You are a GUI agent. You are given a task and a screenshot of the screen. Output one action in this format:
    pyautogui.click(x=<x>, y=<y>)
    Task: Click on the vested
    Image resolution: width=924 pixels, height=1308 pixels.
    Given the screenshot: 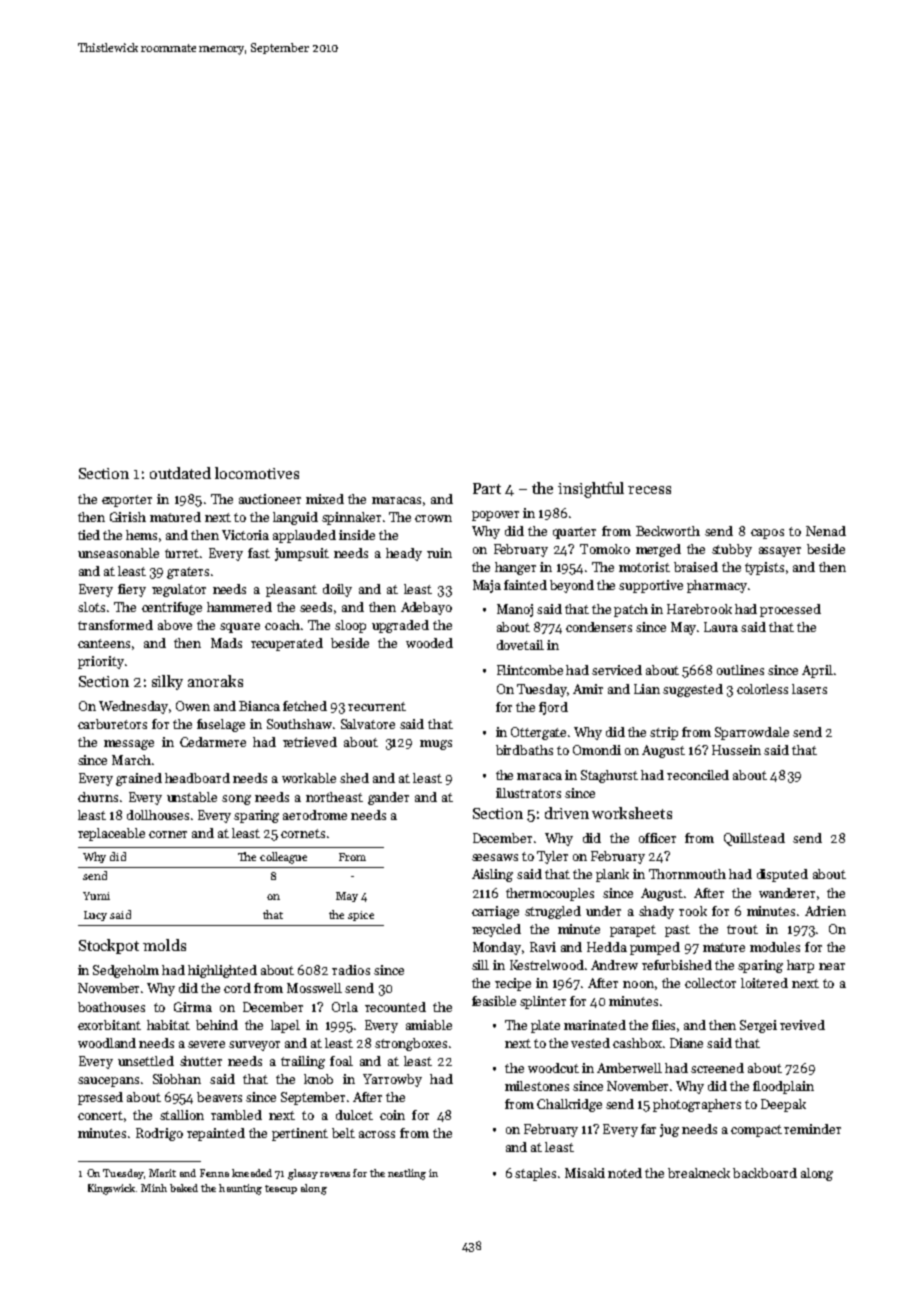 What is the action you would take?
    pyautogui.click(x=590, y=1043)
